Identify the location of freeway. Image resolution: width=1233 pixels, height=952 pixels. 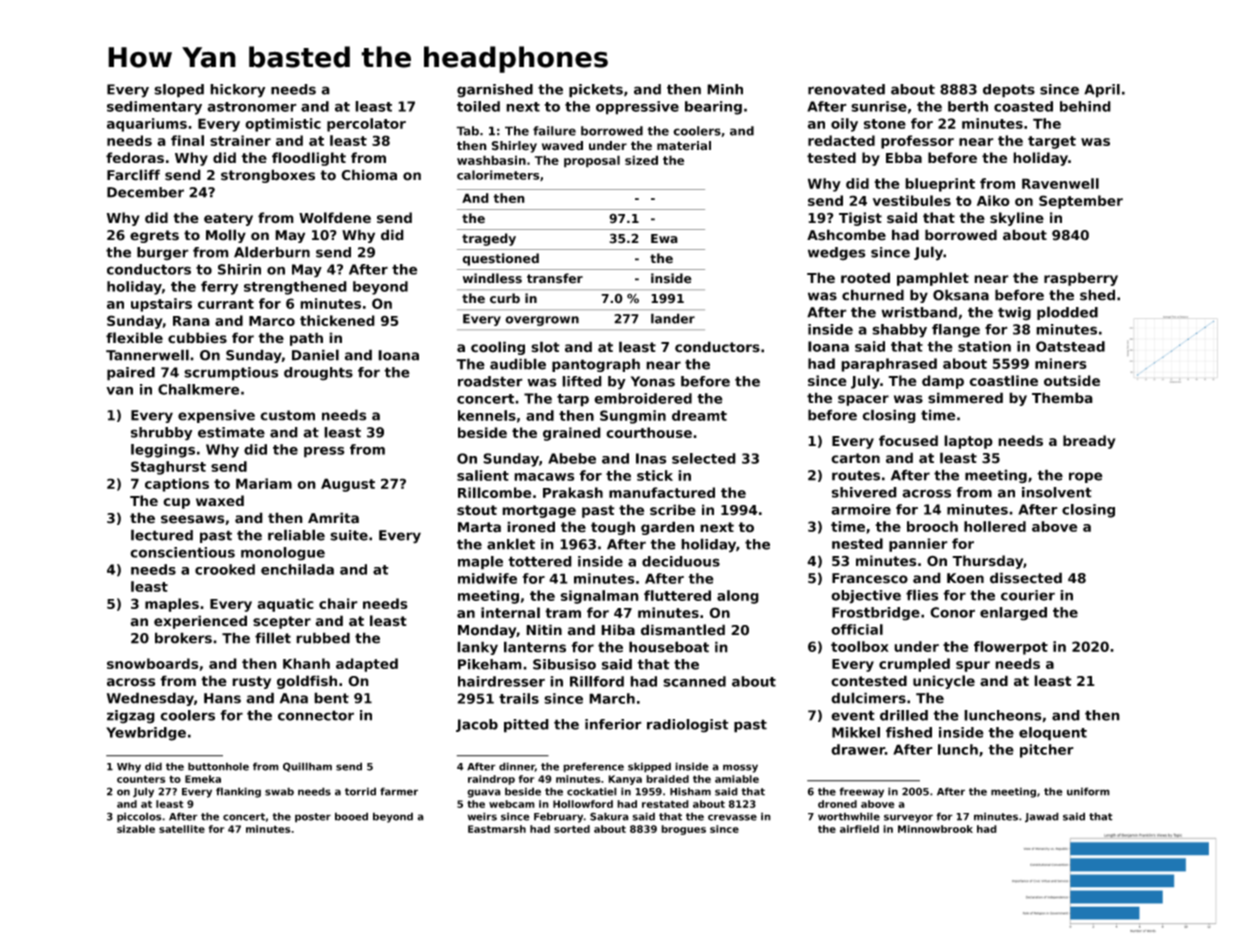
(861, 792).
